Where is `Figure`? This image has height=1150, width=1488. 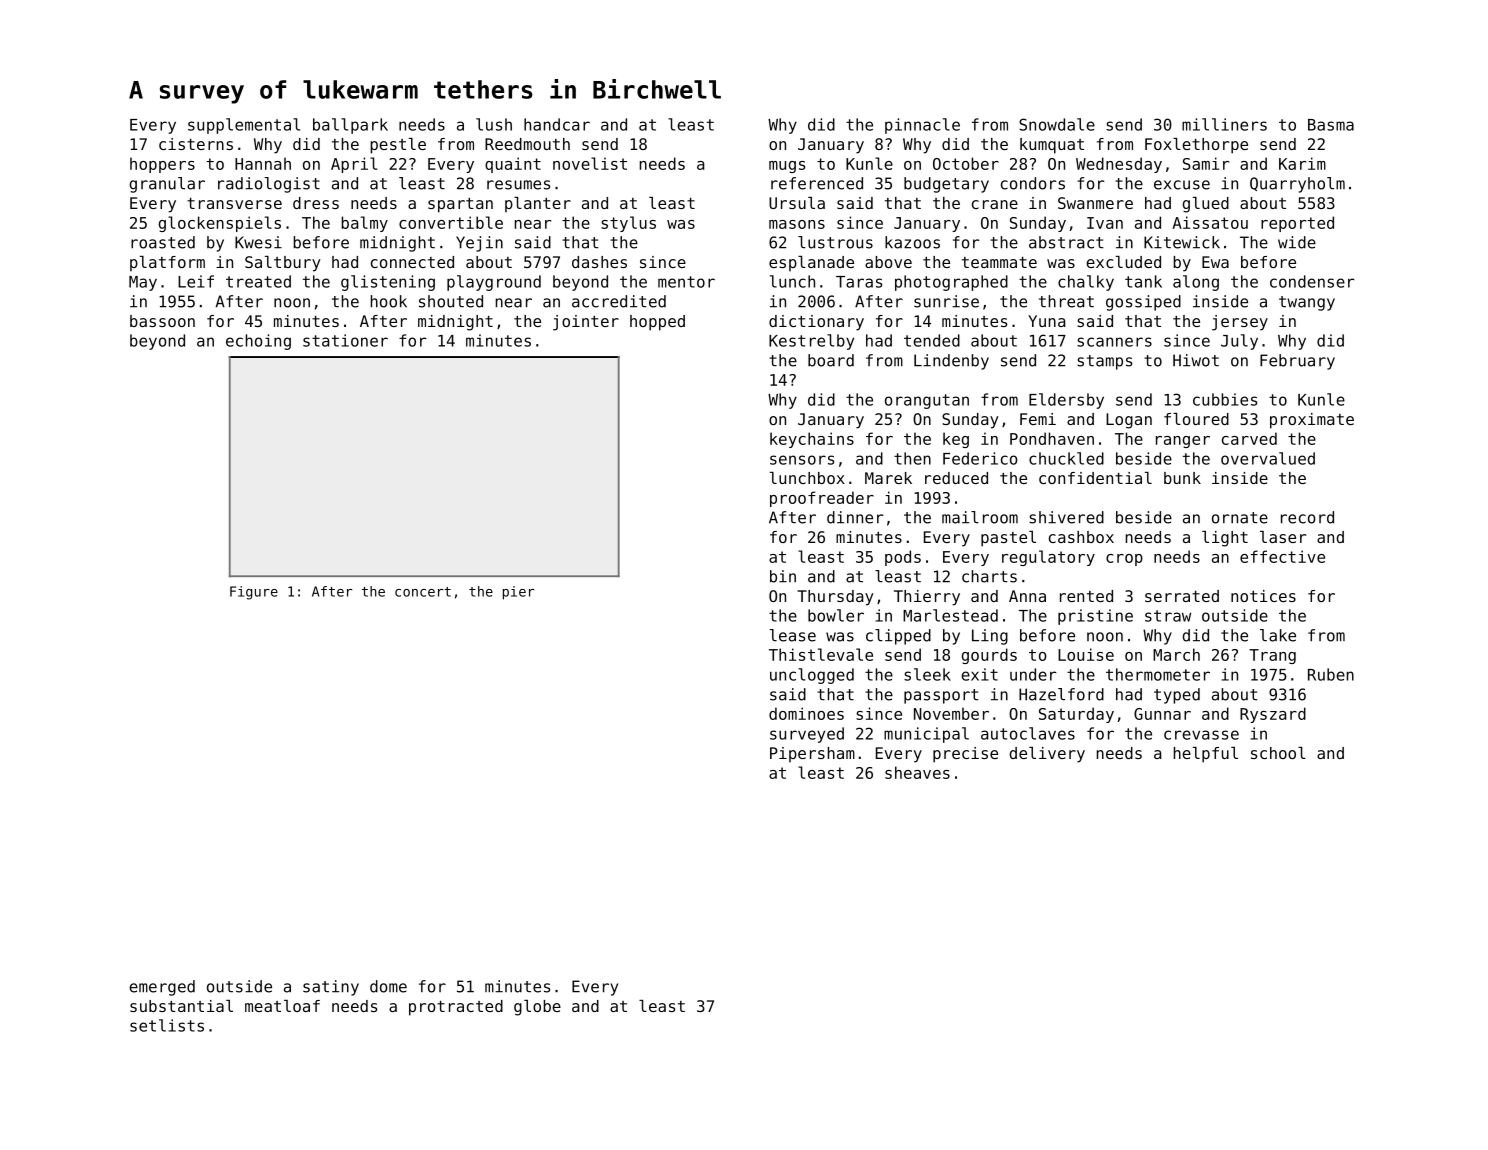 Figure is located at coordinates (254, 593).
